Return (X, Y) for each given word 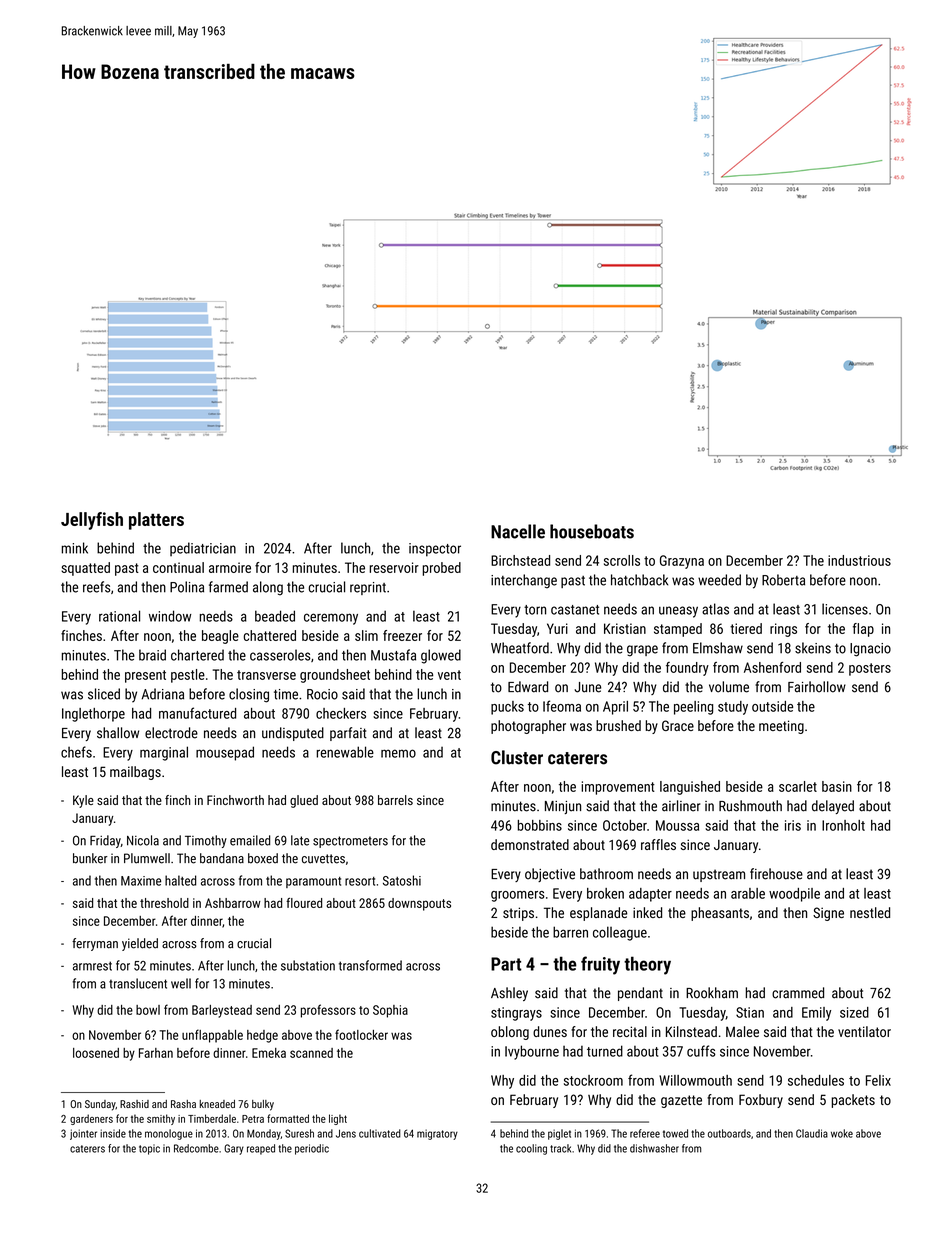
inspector (435, 550)
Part (506, 964)
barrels (395, 800)
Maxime (141, 881)
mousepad (225, 753)
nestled (870, 912)
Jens (346, 1133)
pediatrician (203, 549)
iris (793, 825)
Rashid (134, 1104)
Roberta (783, 580)
